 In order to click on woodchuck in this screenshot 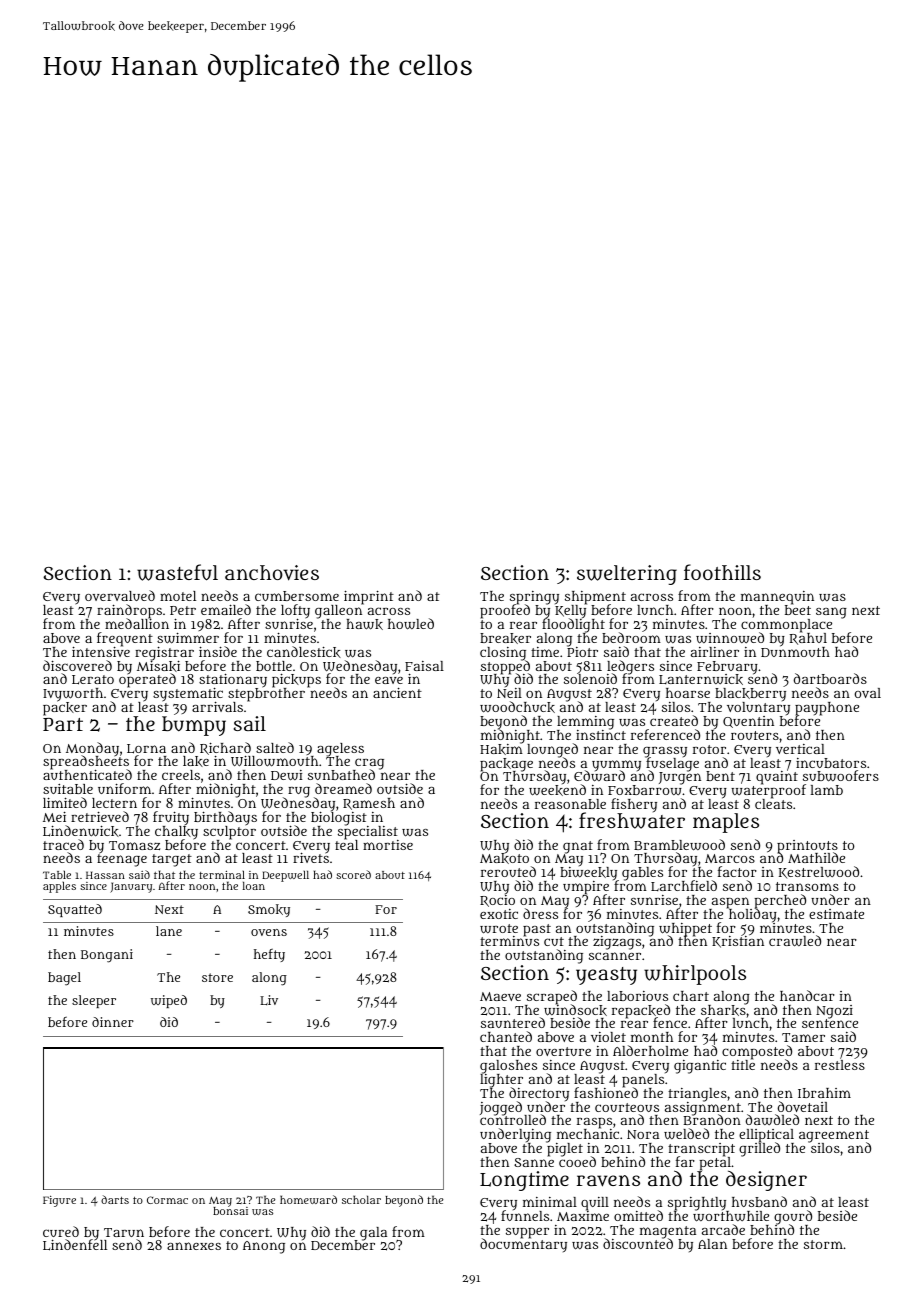, I will do `click(517, 707)`.
